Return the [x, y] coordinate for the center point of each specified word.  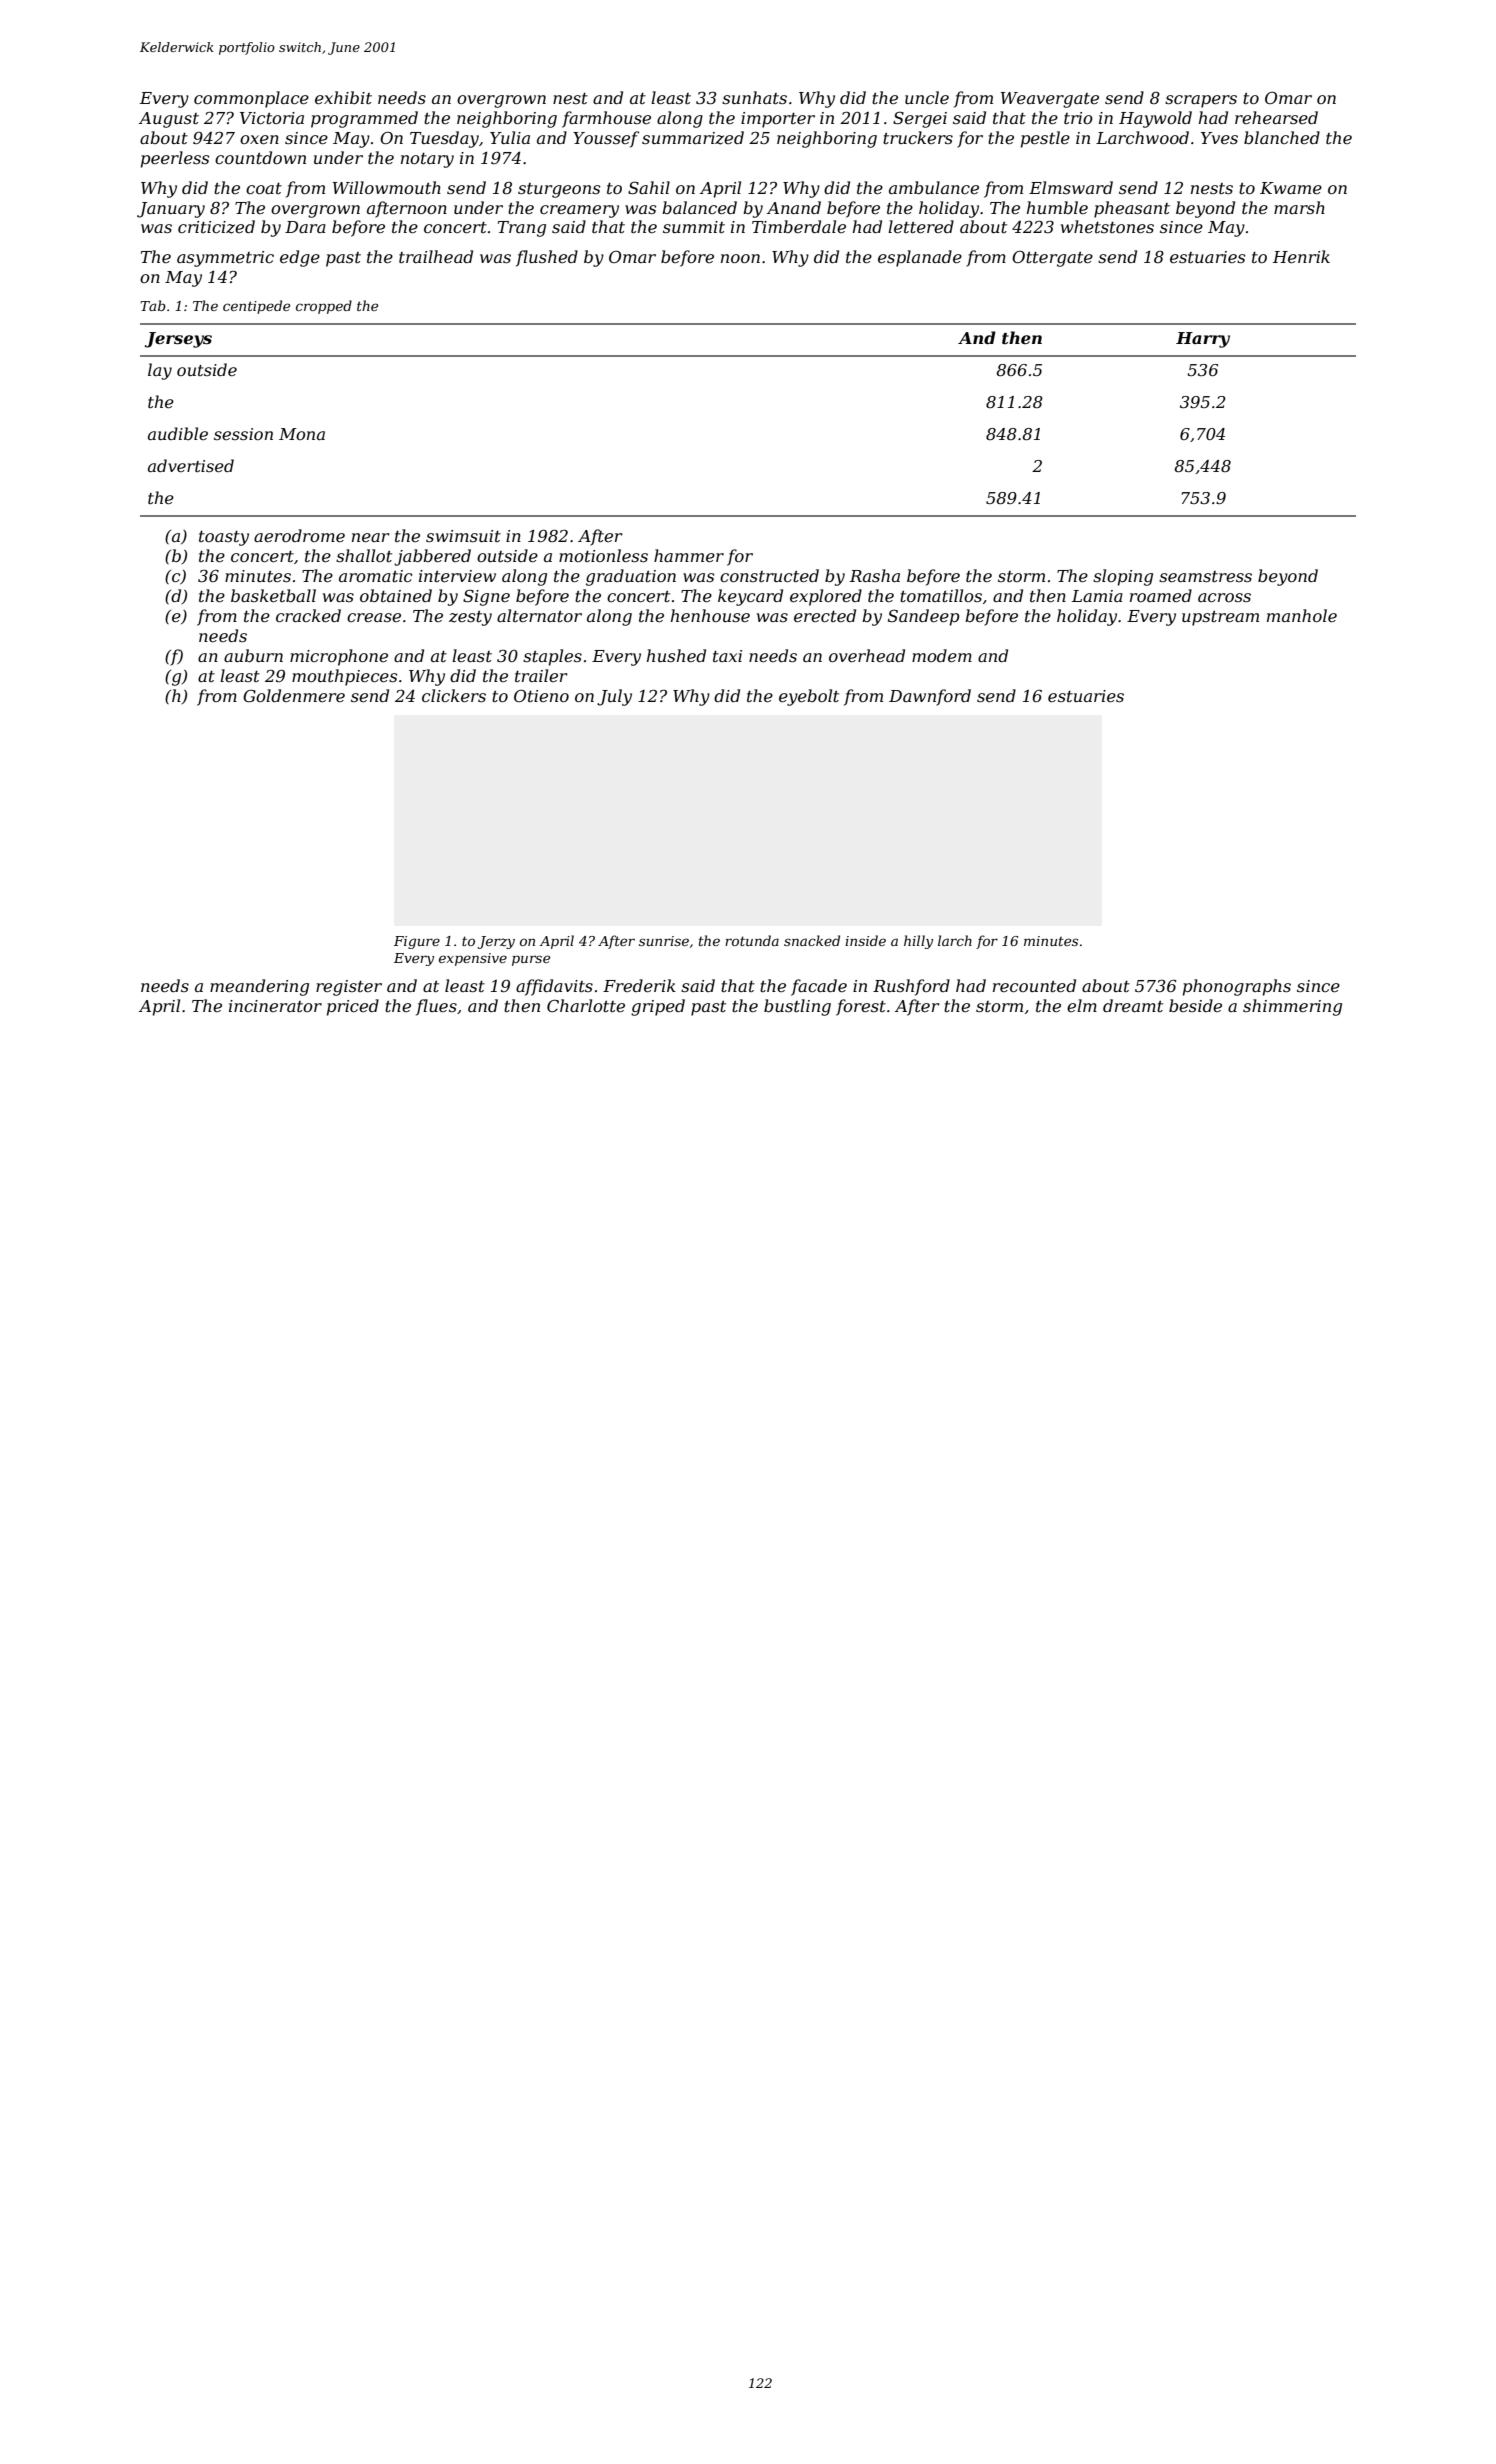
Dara [305, 227]
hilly [918, 942]
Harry [1203, 340]
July [614, 697]
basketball [273, 595]
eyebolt [809, 697]
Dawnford [930, 697]
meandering [259, 987]
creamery [579, 211]
